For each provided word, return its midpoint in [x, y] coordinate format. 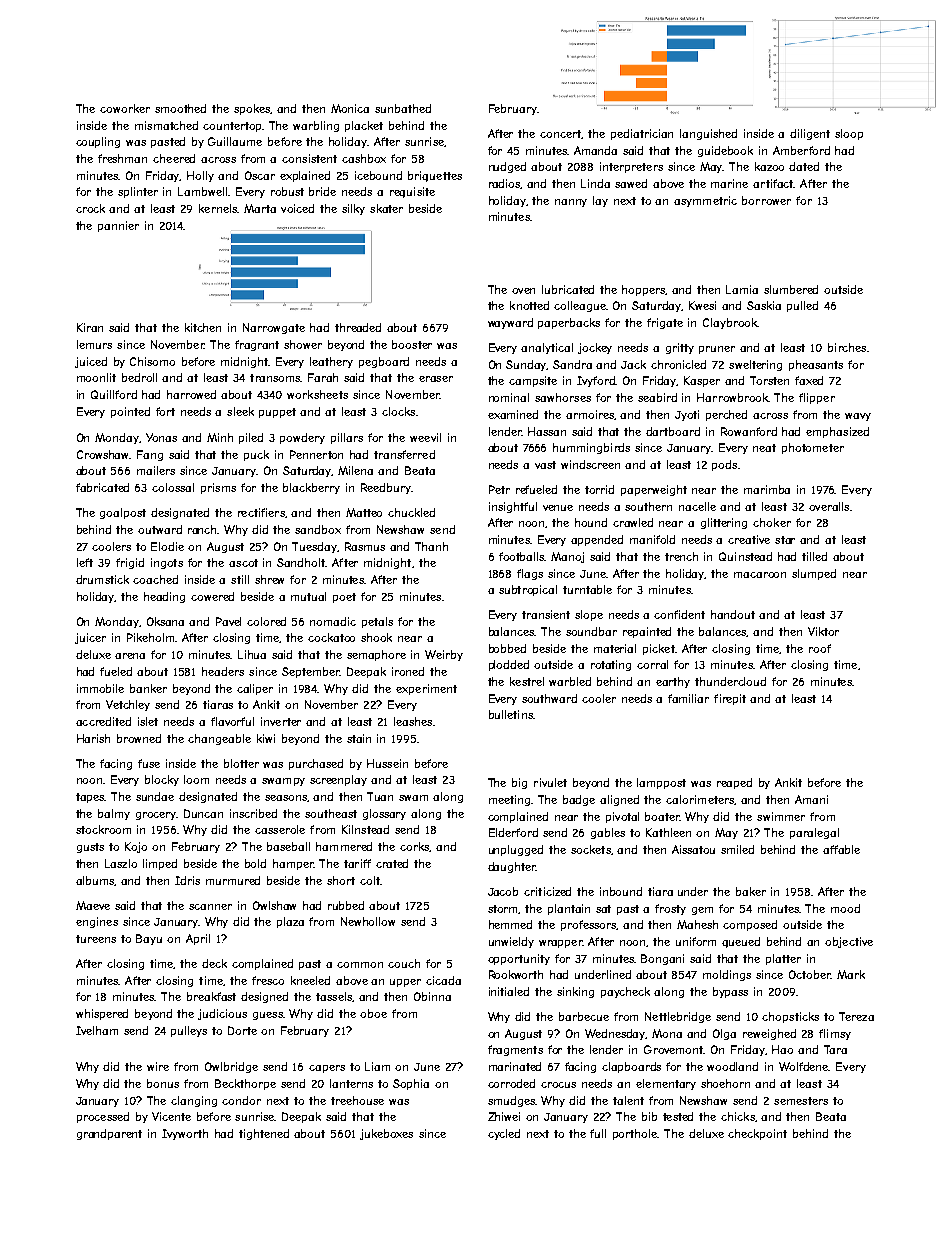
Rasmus [365, 546]
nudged [507, 167]
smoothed [180, 108]
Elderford [513, 832]
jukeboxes [386, 1134]
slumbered [791, 289]
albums [95, 881]
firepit [730, 699]
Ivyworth [185, 1134]
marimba [767, 489]
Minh [220, 437]
